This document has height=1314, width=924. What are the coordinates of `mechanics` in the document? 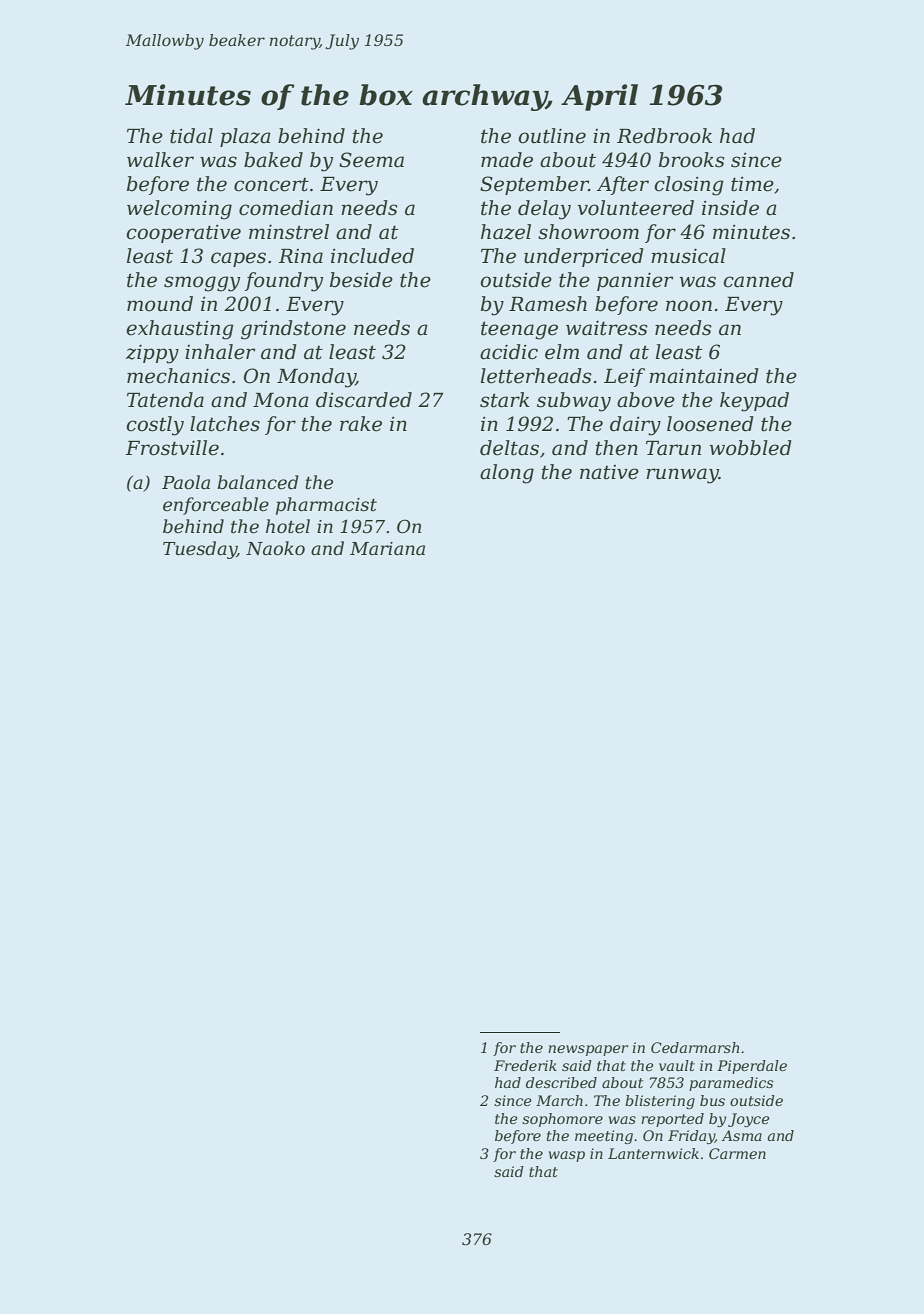 It's located at (178, 376).
